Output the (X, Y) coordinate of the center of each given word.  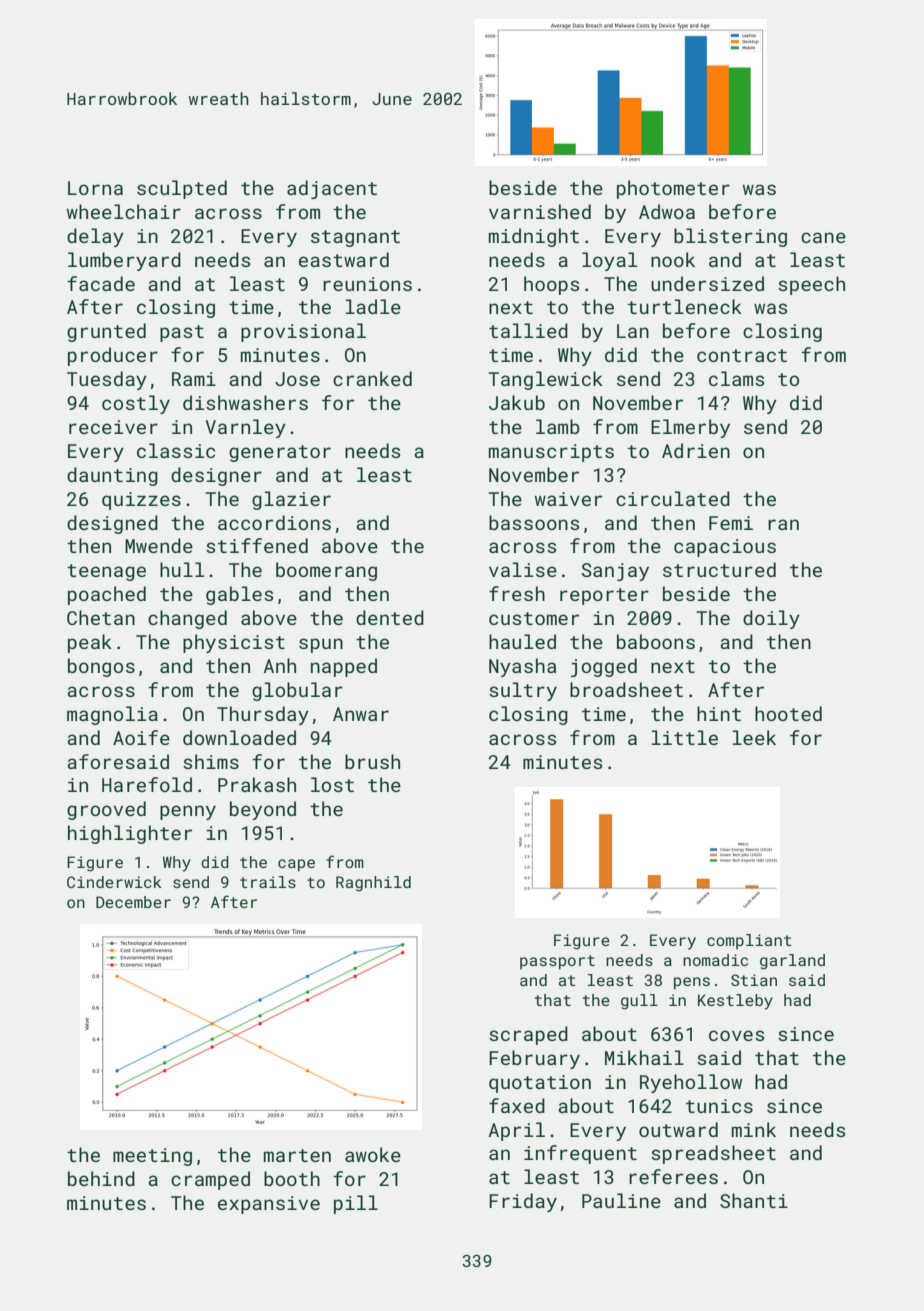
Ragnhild (373, 884)
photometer (673, 189)
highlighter (130, 834)
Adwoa (667, 211)
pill (356, 1204)
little (685, 737)
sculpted (182, 189)
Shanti (754, 1200)
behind (101, 1178)
